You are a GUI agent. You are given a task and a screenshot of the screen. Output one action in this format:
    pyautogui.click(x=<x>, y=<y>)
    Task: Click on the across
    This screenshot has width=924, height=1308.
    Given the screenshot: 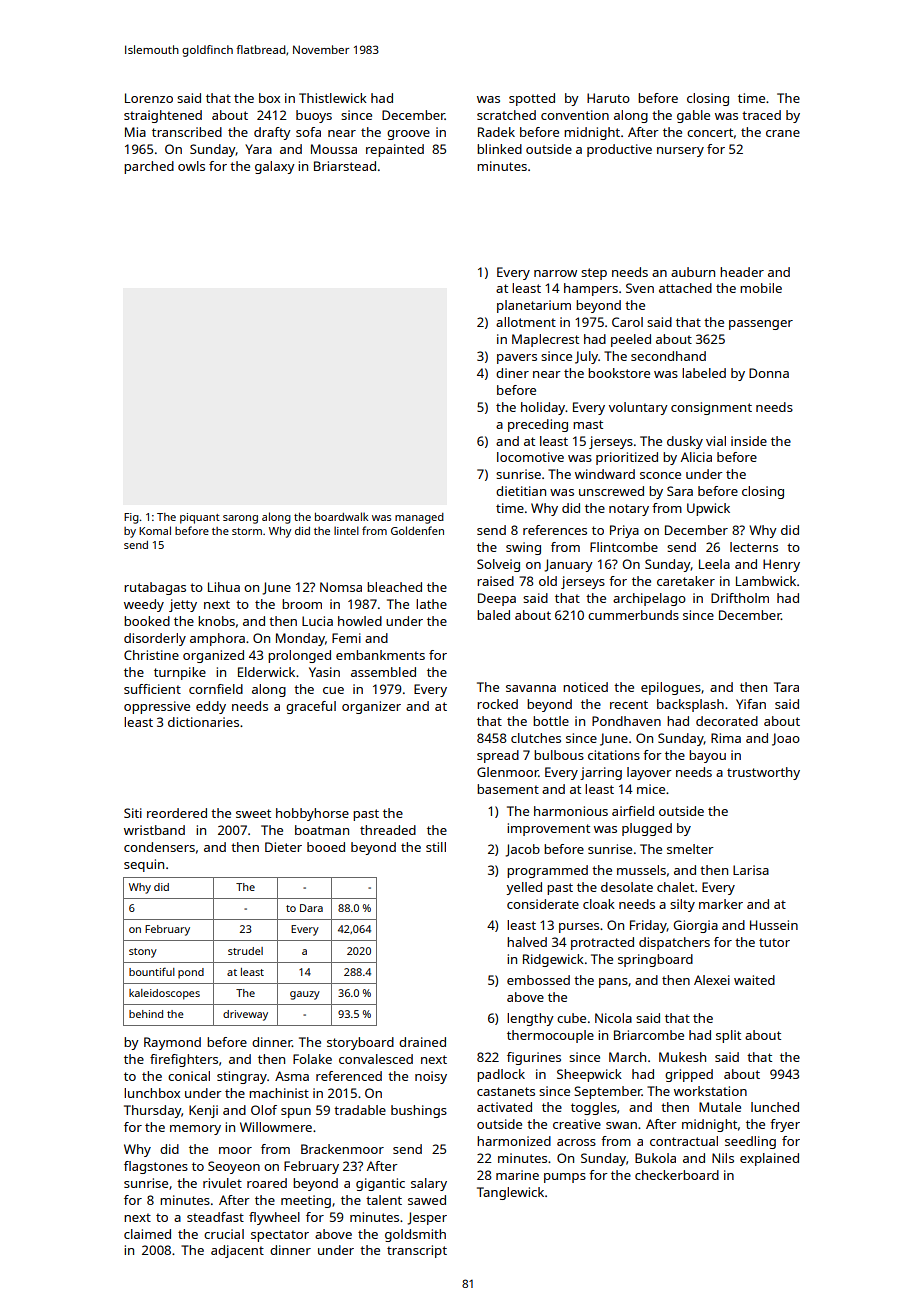 What is the action you would take?
    pyautogui.click(x=576, y=1142)
